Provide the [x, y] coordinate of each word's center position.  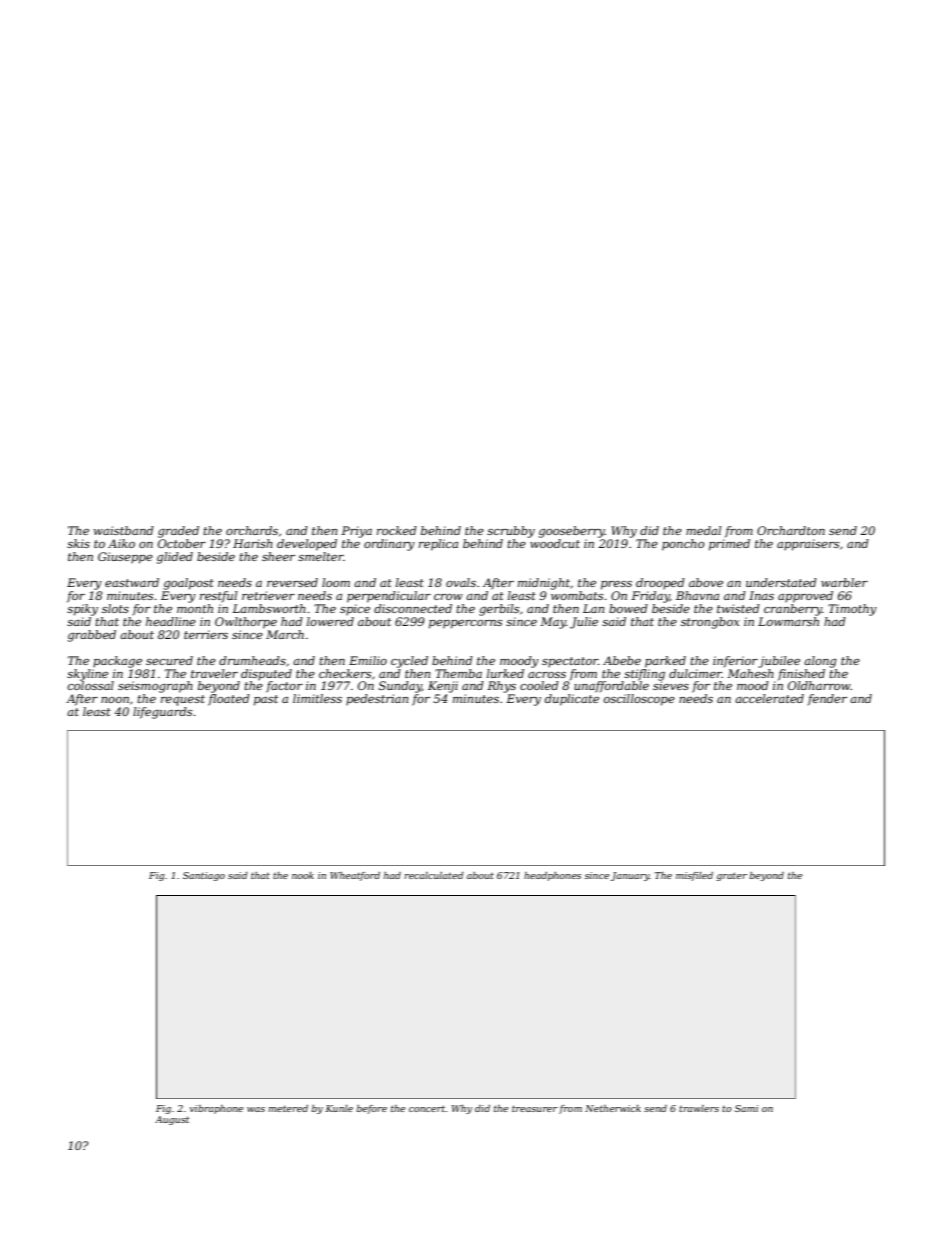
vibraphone [216, 1109]
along [820, 662]
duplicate [572, 700]
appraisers [808, 545]
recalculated [434, 875]
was [256, 1109]
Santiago [204, 876]
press [616, 585]
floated [229, 700]
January [630, 876]
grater [731, 876]
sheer [278, 556]
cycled [409, 662]
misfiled [694, 876]
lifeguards [162, 713]
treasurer [535, 1108]
